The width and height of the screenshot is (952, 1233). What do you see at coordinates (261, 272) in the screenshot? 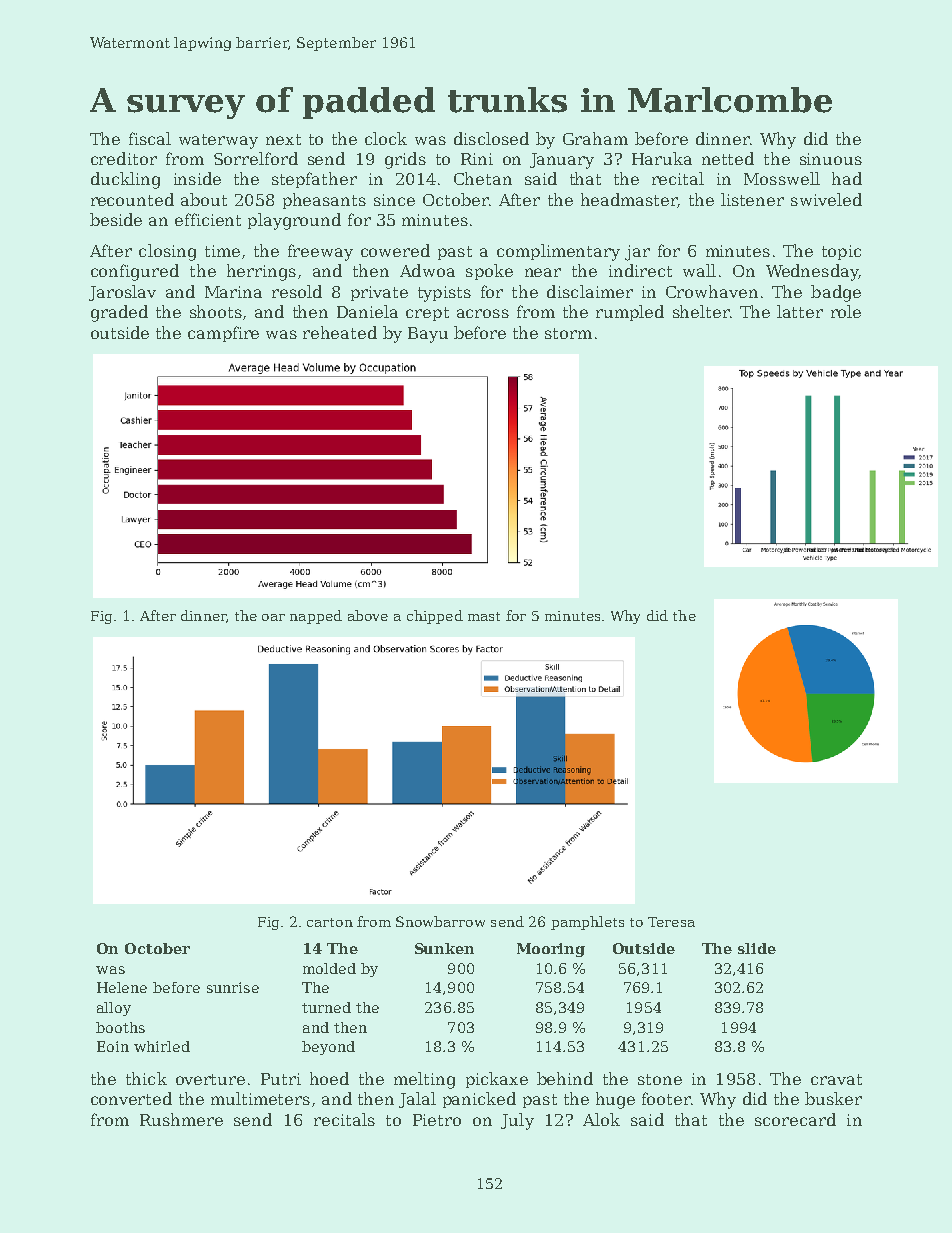
I see `herrings` at bounding box center [261, 272].
